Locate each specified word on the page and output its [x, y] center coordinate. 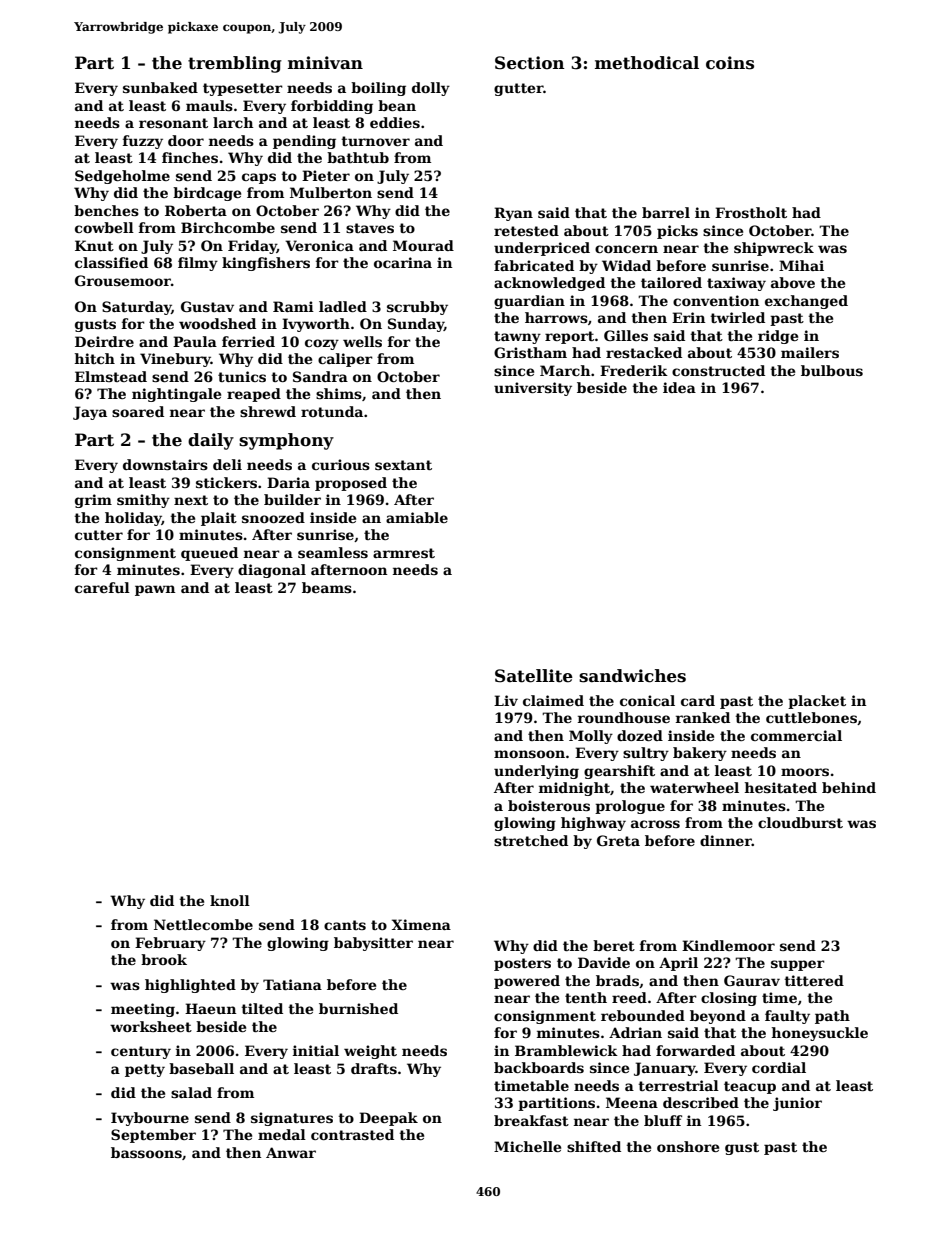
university [533, 389]
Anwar [291, 1152]
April [678, 964]
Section [530, 63]
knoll [230, 900]
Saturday [137, 308]
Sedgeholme [122, 177]
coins [730, 63]
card [698, 700]
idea [679, 387]
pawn [155, 590]
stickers [226, 482]
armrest [404, 553]
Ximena [421, 924]
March [565, 370]
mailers [810, 352]
